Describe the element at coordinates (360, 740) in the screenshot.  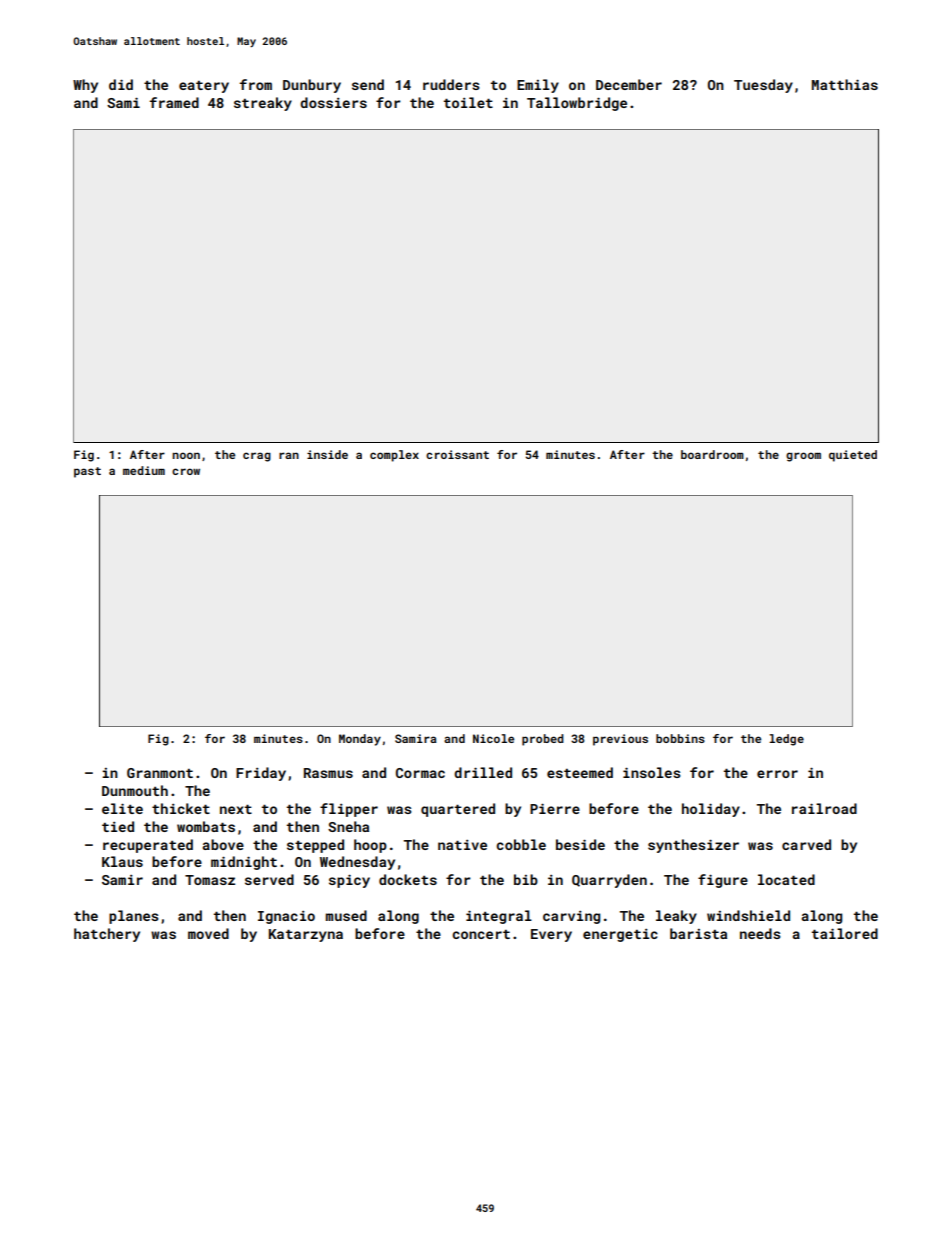
I see `Monday` at that location.
